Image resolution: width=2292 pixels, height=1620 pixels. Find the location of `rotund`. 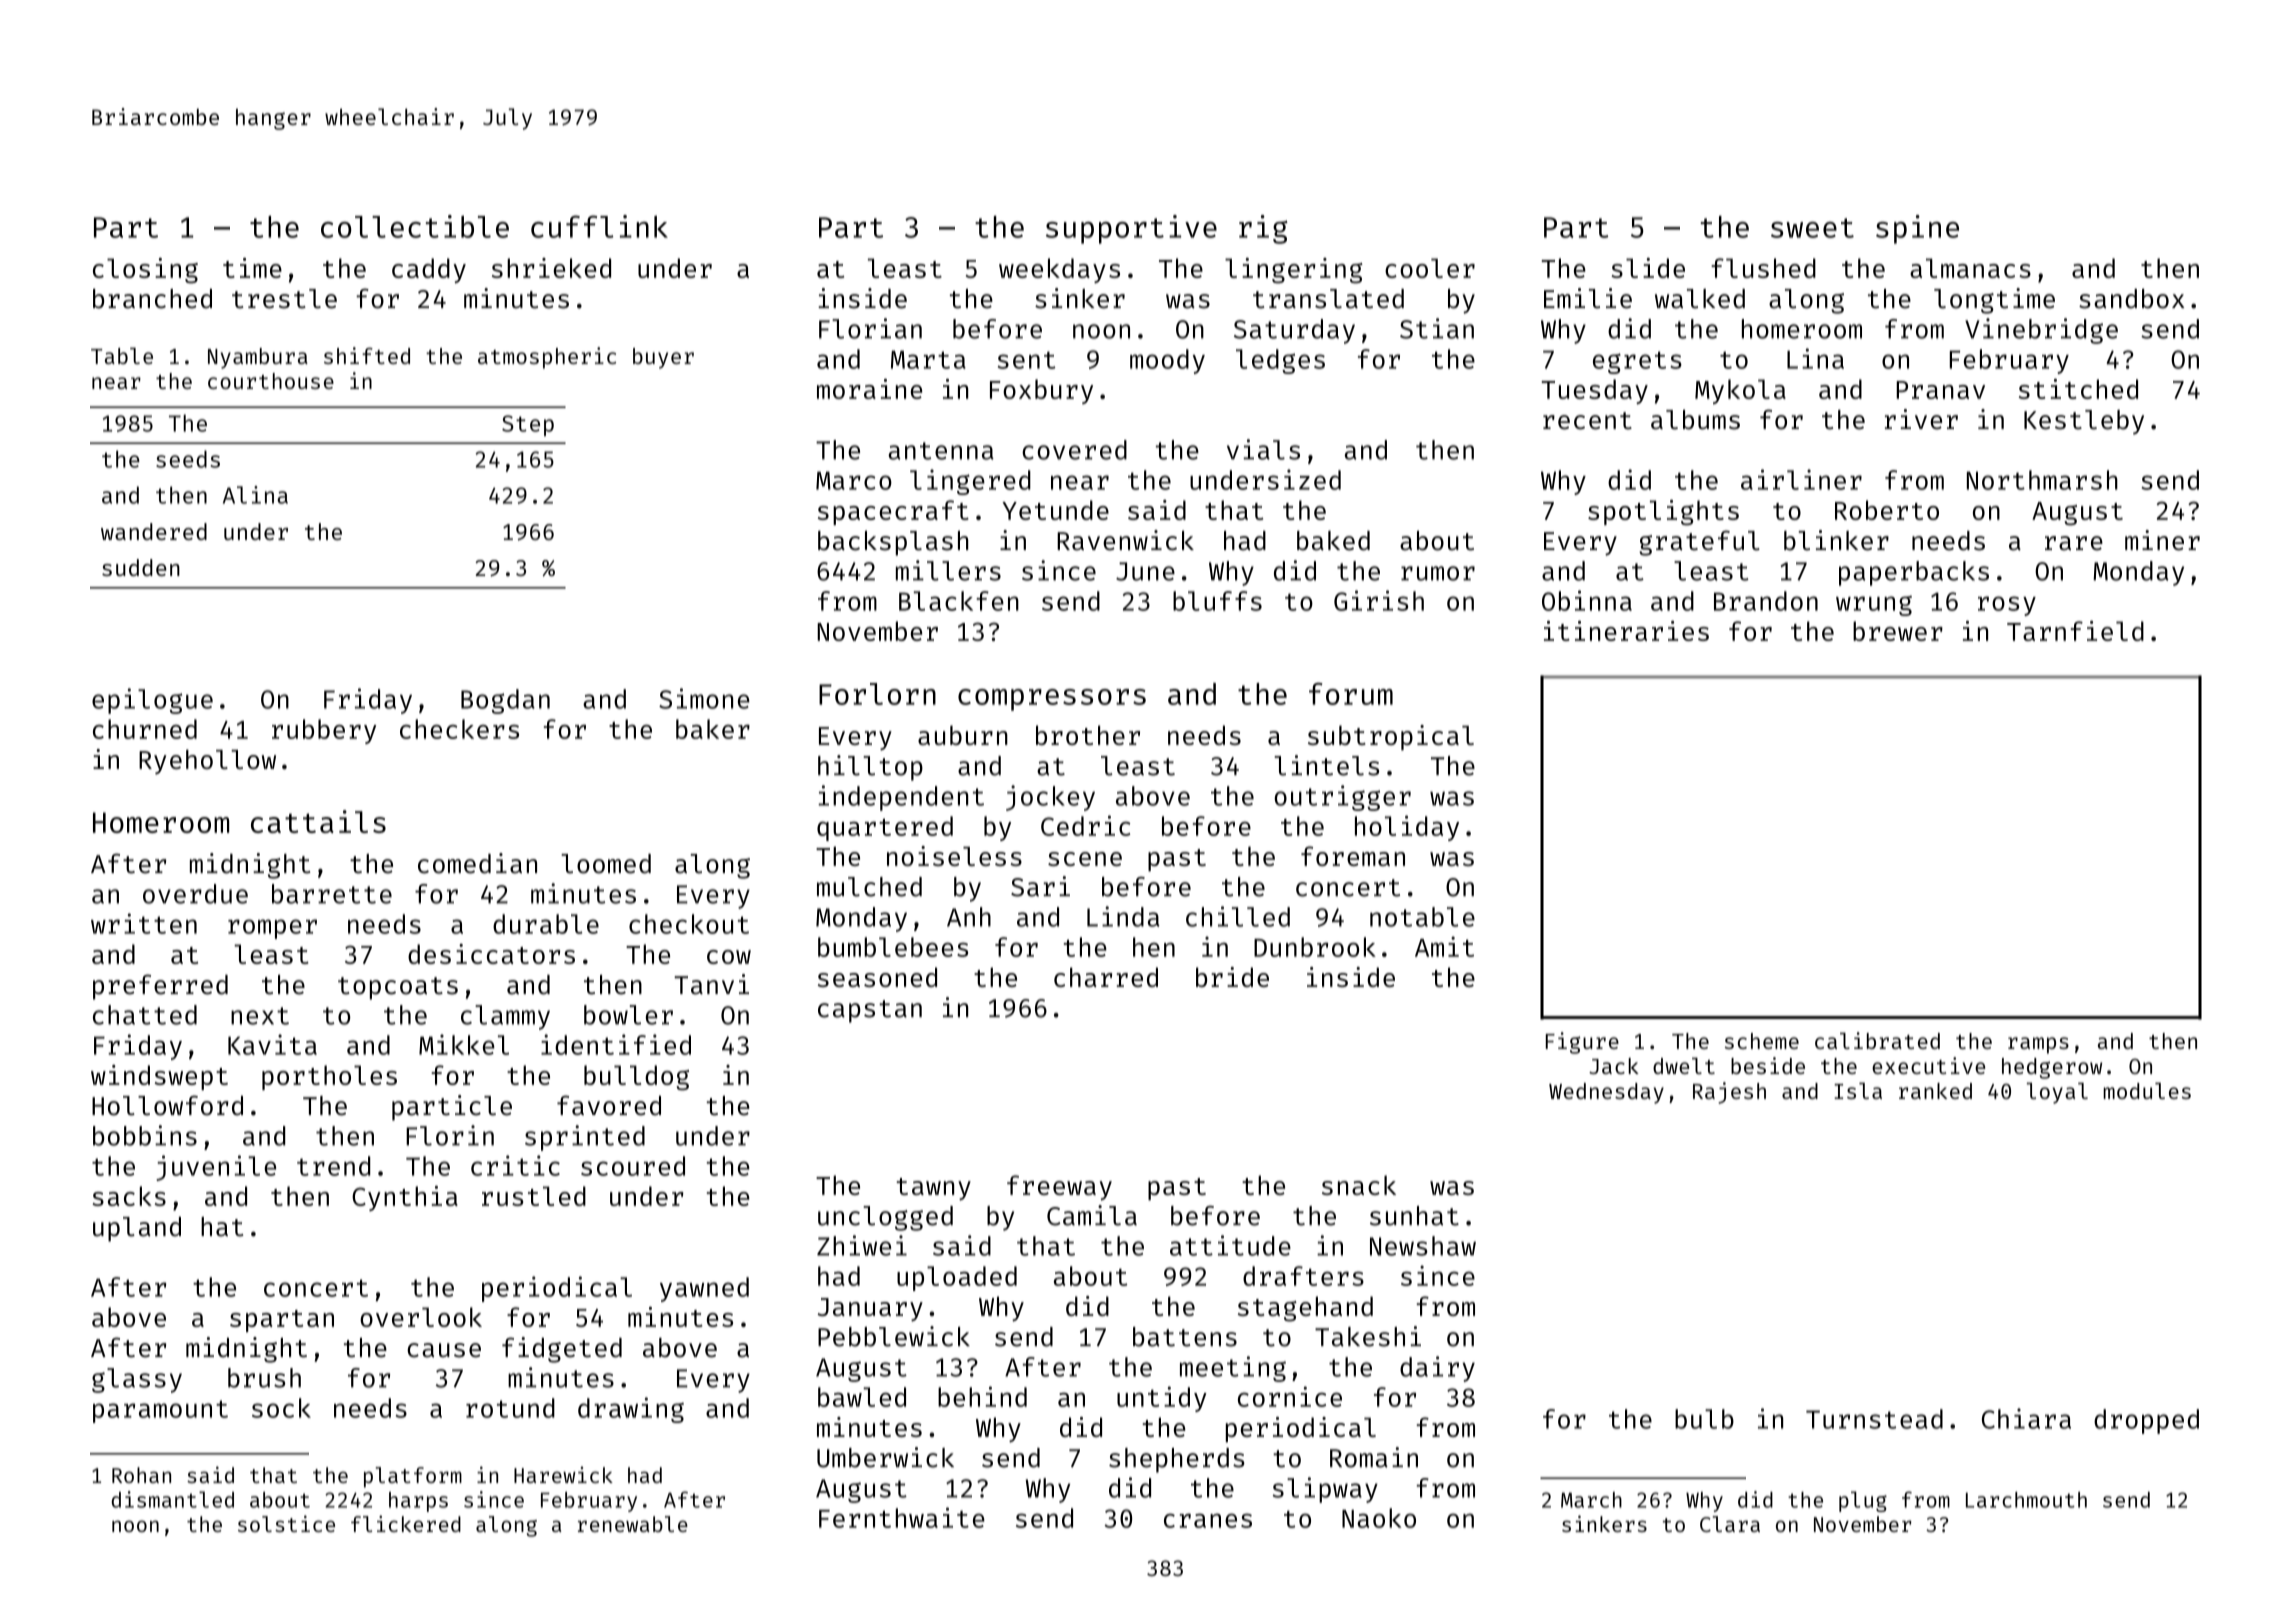

rotund is located at coordinates (510, 1408).
